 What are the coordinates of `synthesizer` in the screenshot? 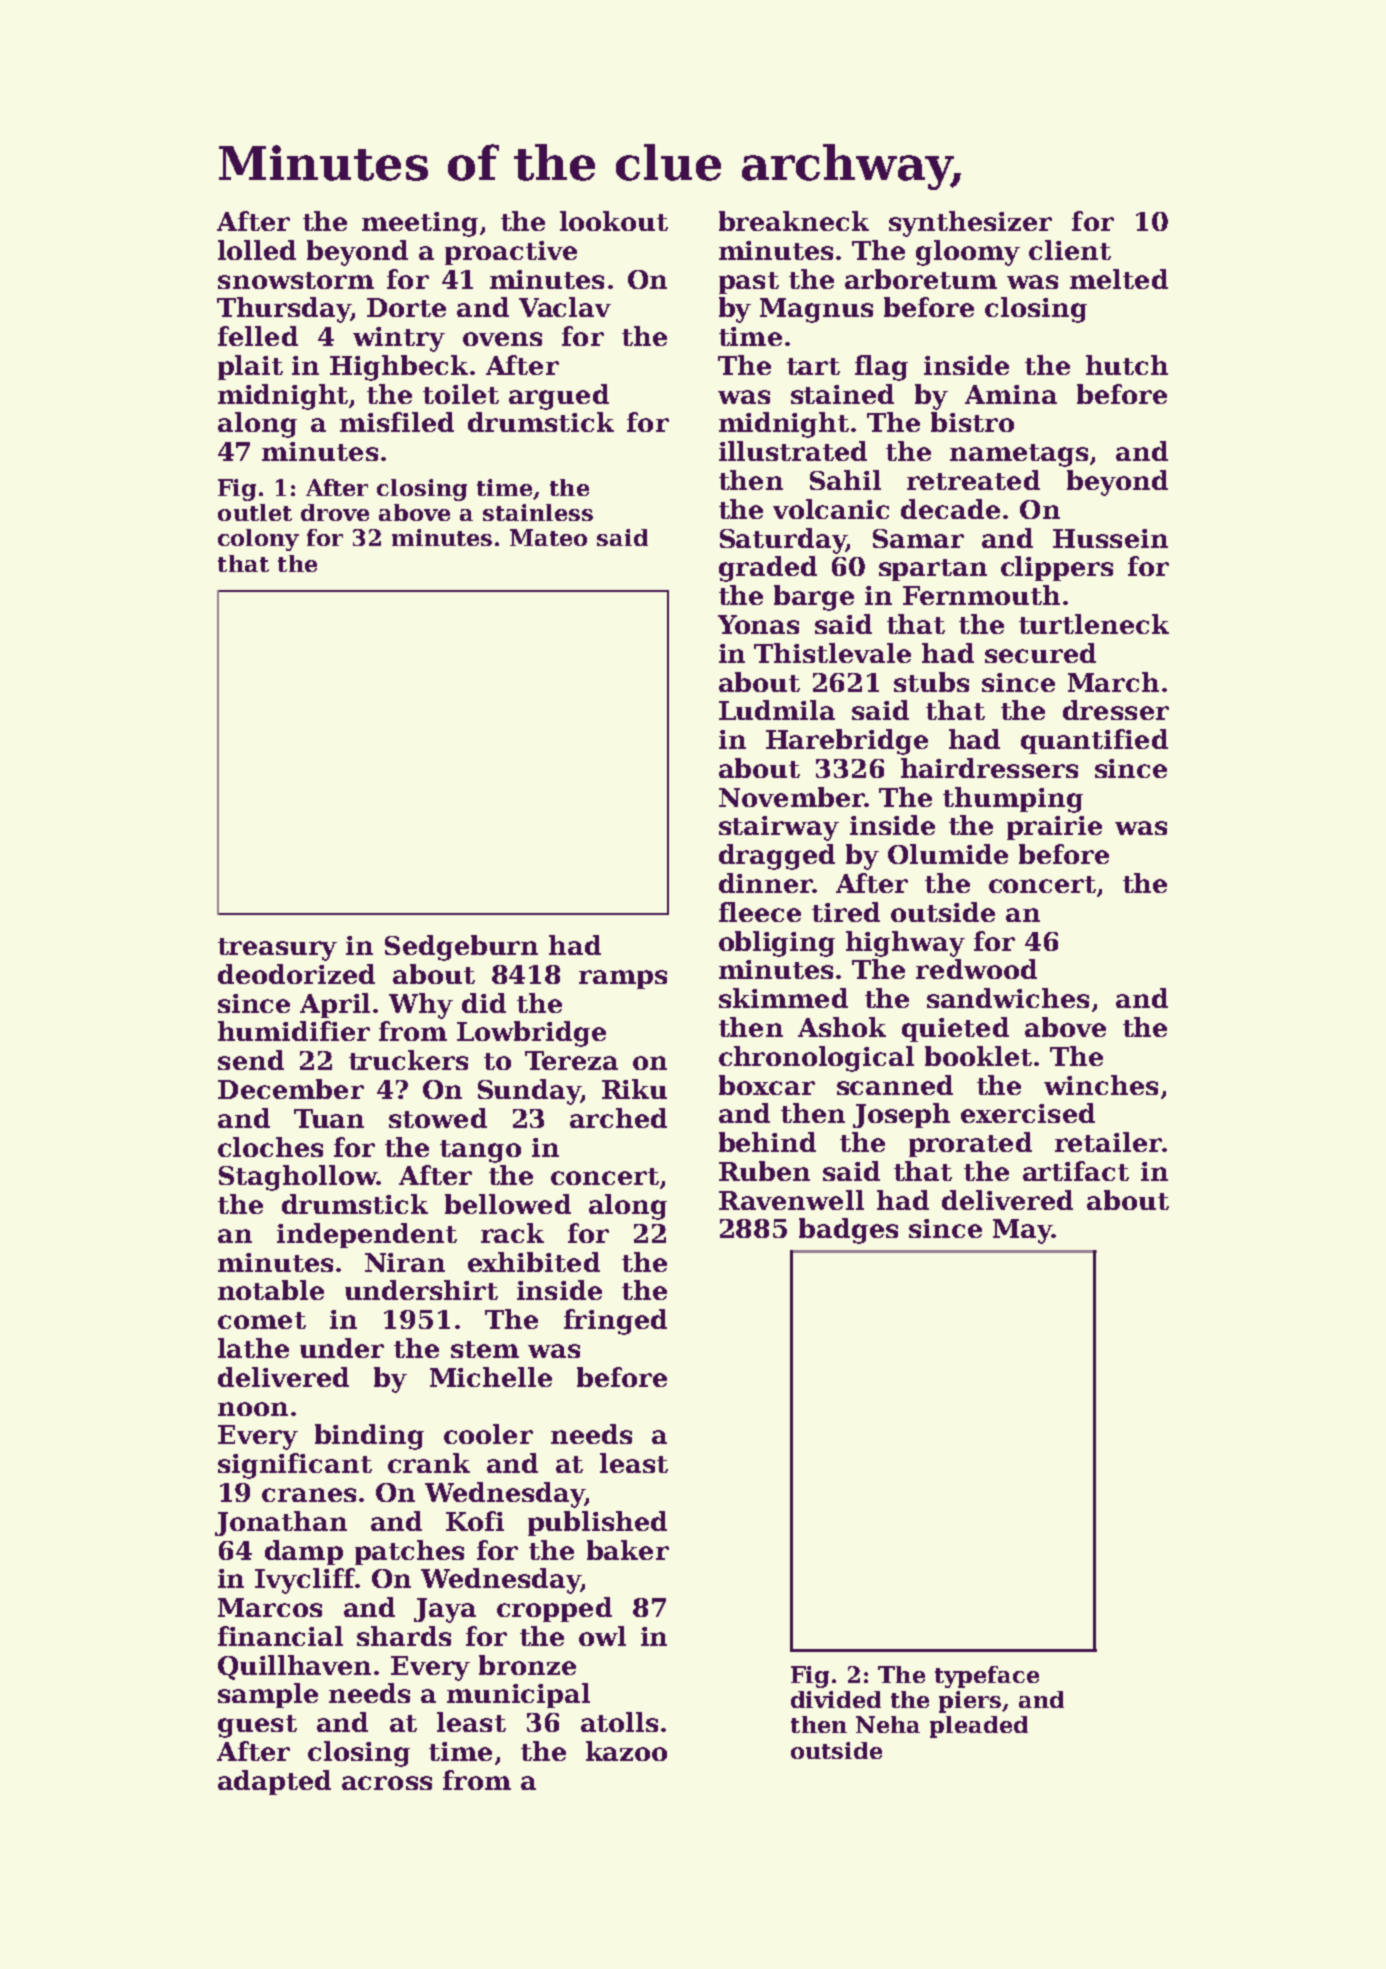 It's located at (970, 224).
